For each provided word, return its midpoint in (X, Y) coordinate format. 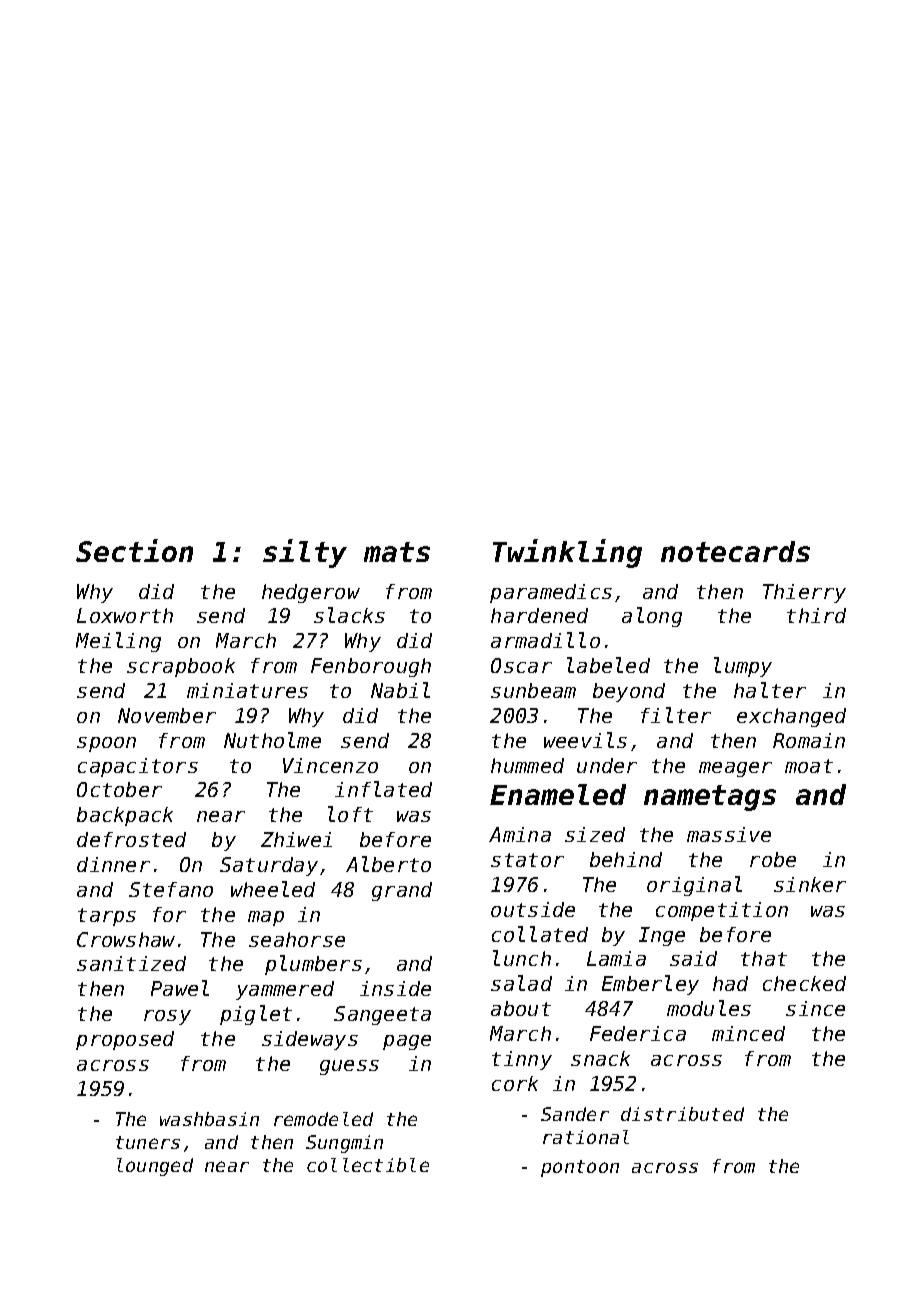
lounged (155, 1167)
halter (770, 690)
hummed (527, 765)
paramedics (551, 593)
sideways (310, 1040)
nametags (710, 798)
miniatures (247, 690)
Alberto (388, 864)
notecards (735, 551)
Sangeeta (382, 1015)
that (764, 958)
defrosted (131, 839)
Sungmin (344, 1144)
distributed (682, 1114)
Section (134, 550)
